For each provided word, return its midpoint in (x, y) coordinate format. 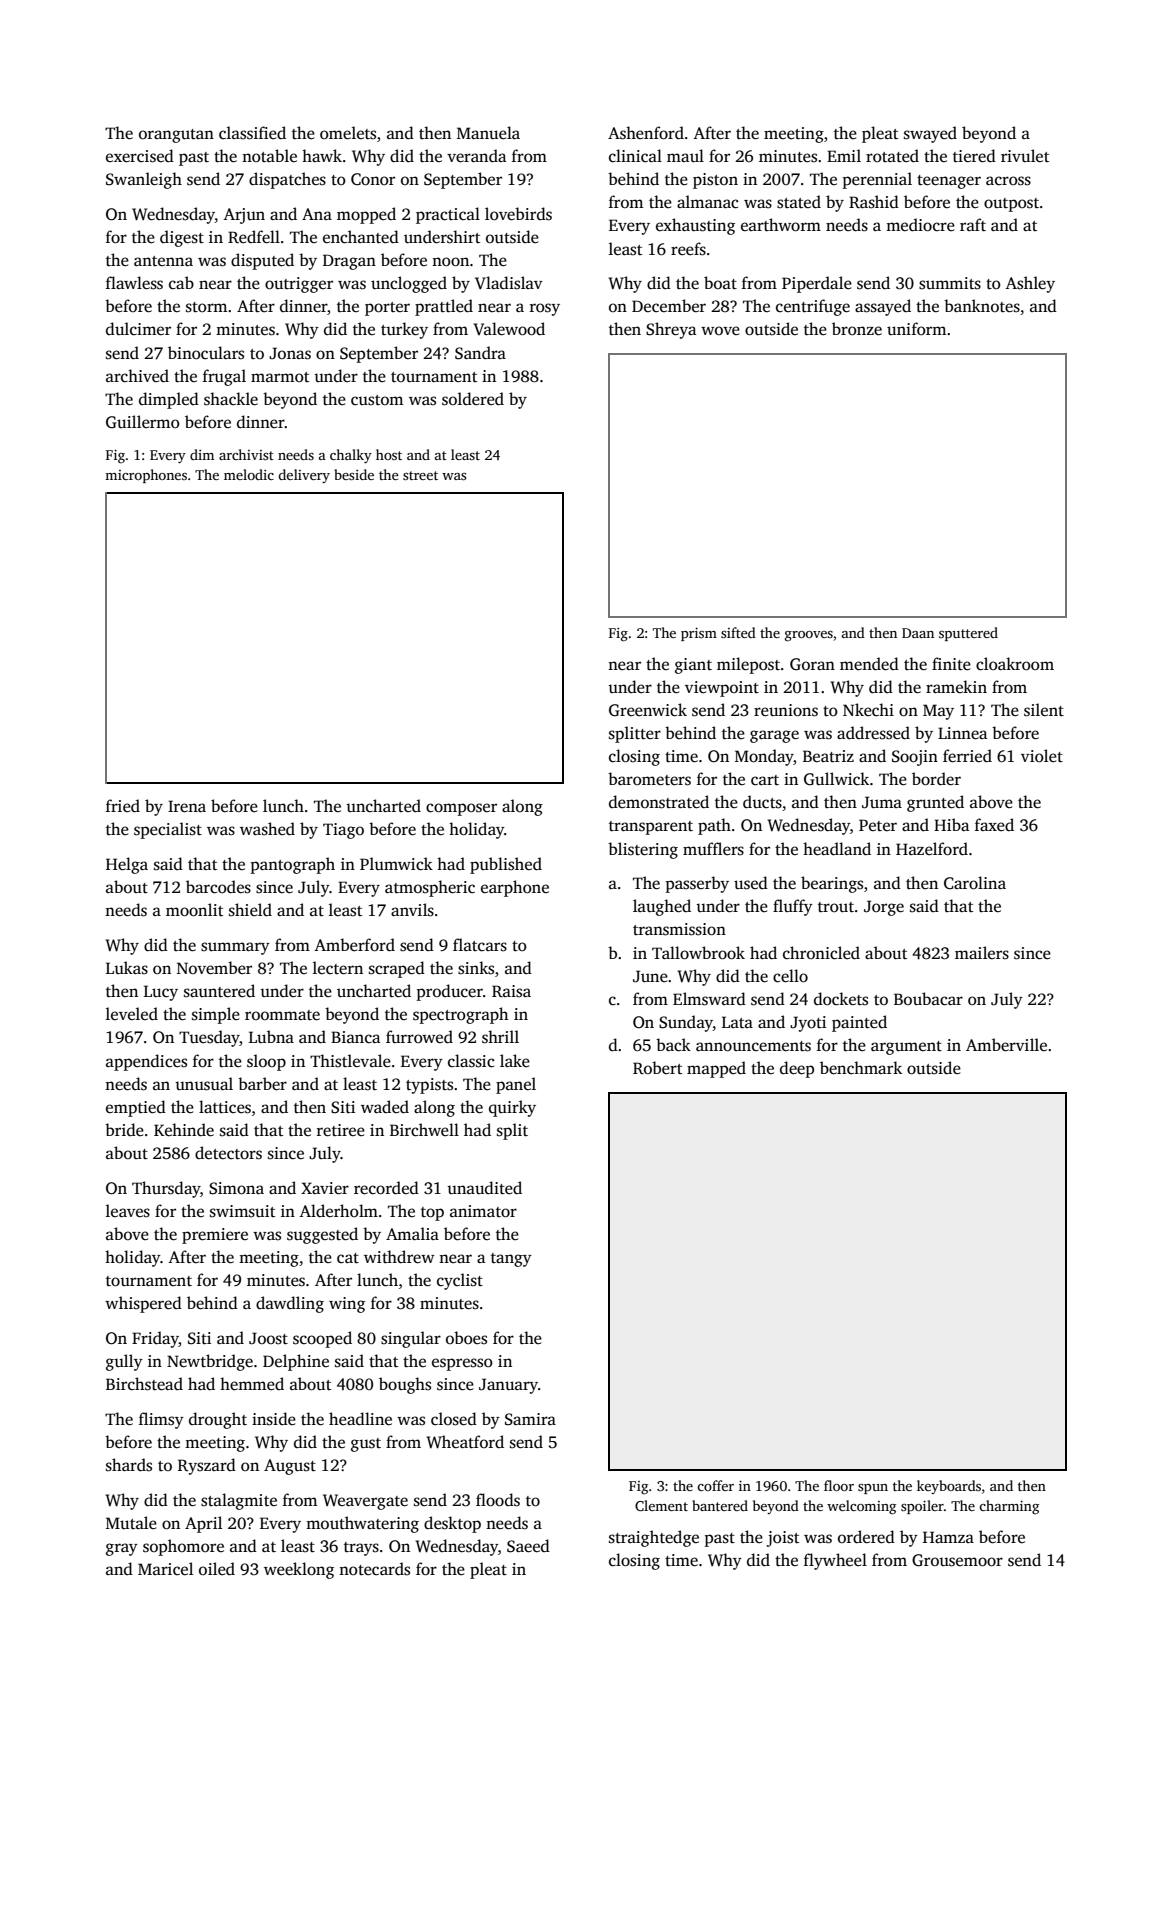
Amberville (1006, 1045)
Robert (657, 1068)
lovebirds (518, 214)
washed (267, 829)
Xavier (325, 1188)
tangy (511, 1260)
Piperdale (817, 284)
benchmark (861, 1068)
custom (377, 400)
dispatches (287, 180)
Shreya (671, 330)
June (650, 976)
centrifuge (813, 307)
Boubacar (928, 999)
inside (274, 1419)
